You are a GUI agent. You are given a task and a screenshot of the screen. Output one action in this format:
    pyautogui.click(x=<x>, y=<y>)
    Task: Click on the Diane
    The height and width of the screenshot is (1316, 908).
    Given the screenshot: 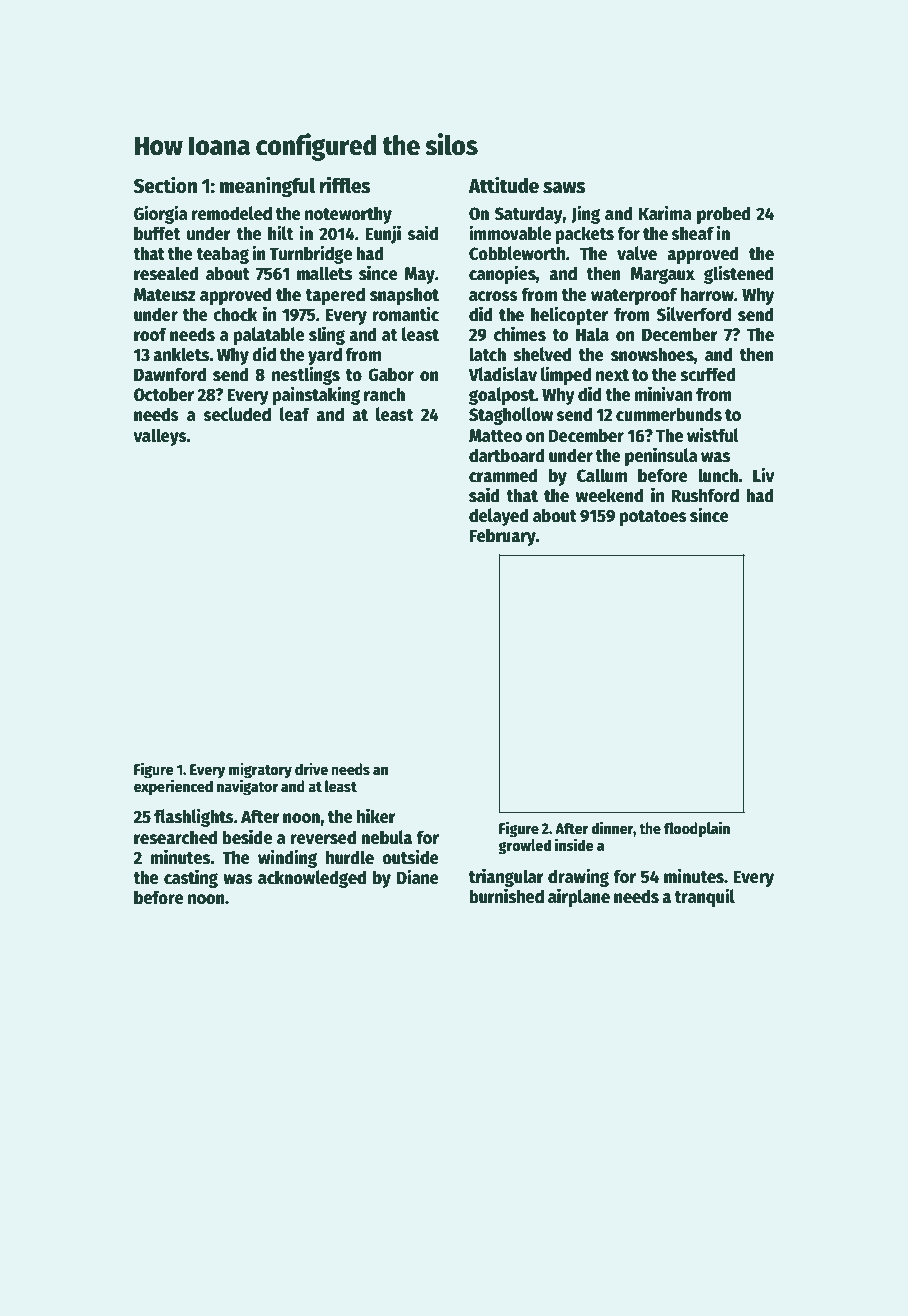 What is the action you would take?
    pyautogui.click(x=418, y=877)
